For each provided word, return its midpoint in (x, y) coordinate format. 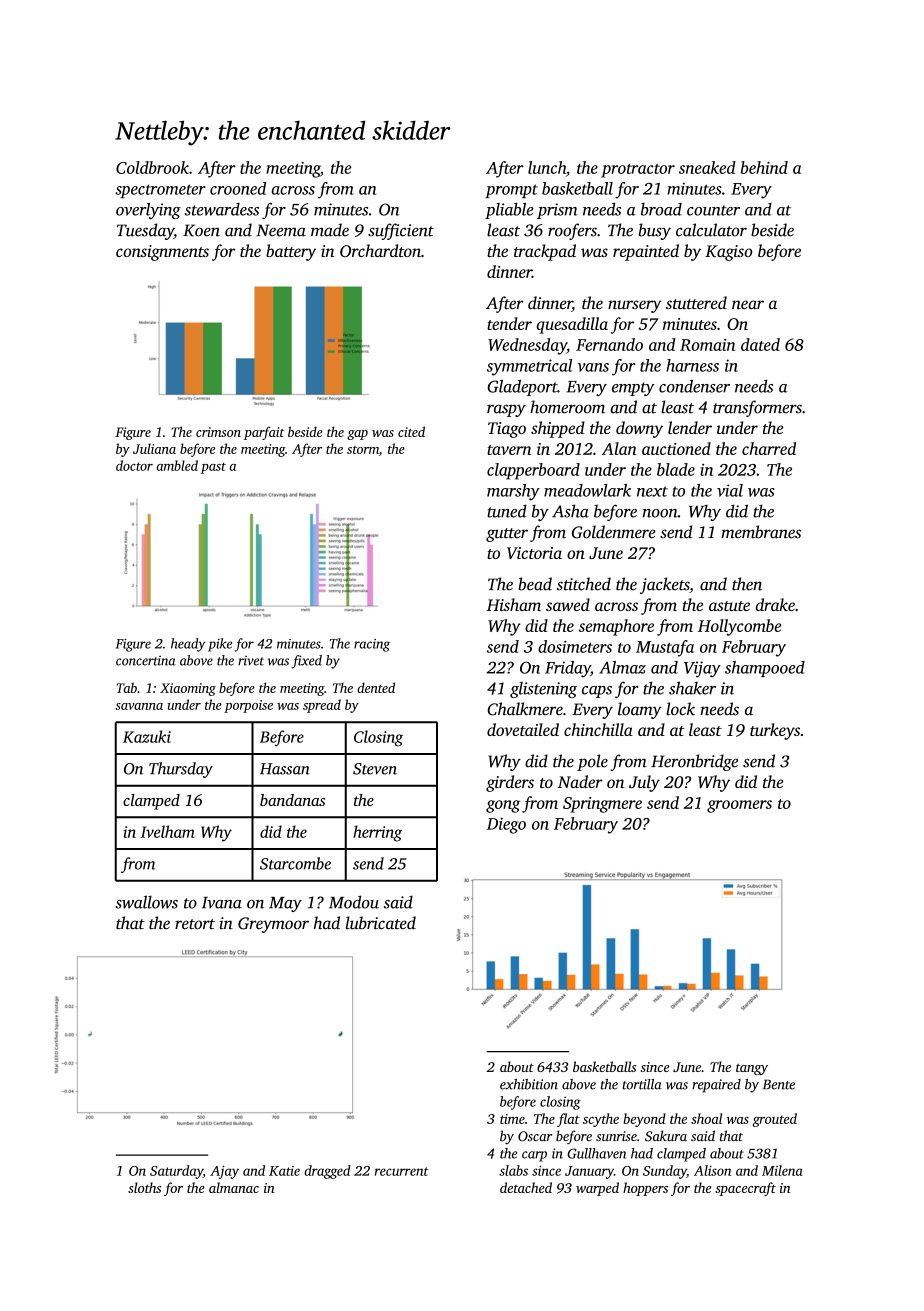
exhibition (529, 1084)
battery (291, 252)
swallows (146, 902)
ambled (177, 465)
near (748, 304)
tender (509, 323)
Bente (779, 1084)
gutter (507, 535)
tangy (752, 1069)
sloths (144, 1187)
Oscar (535, 1136)
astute (729, 606)
